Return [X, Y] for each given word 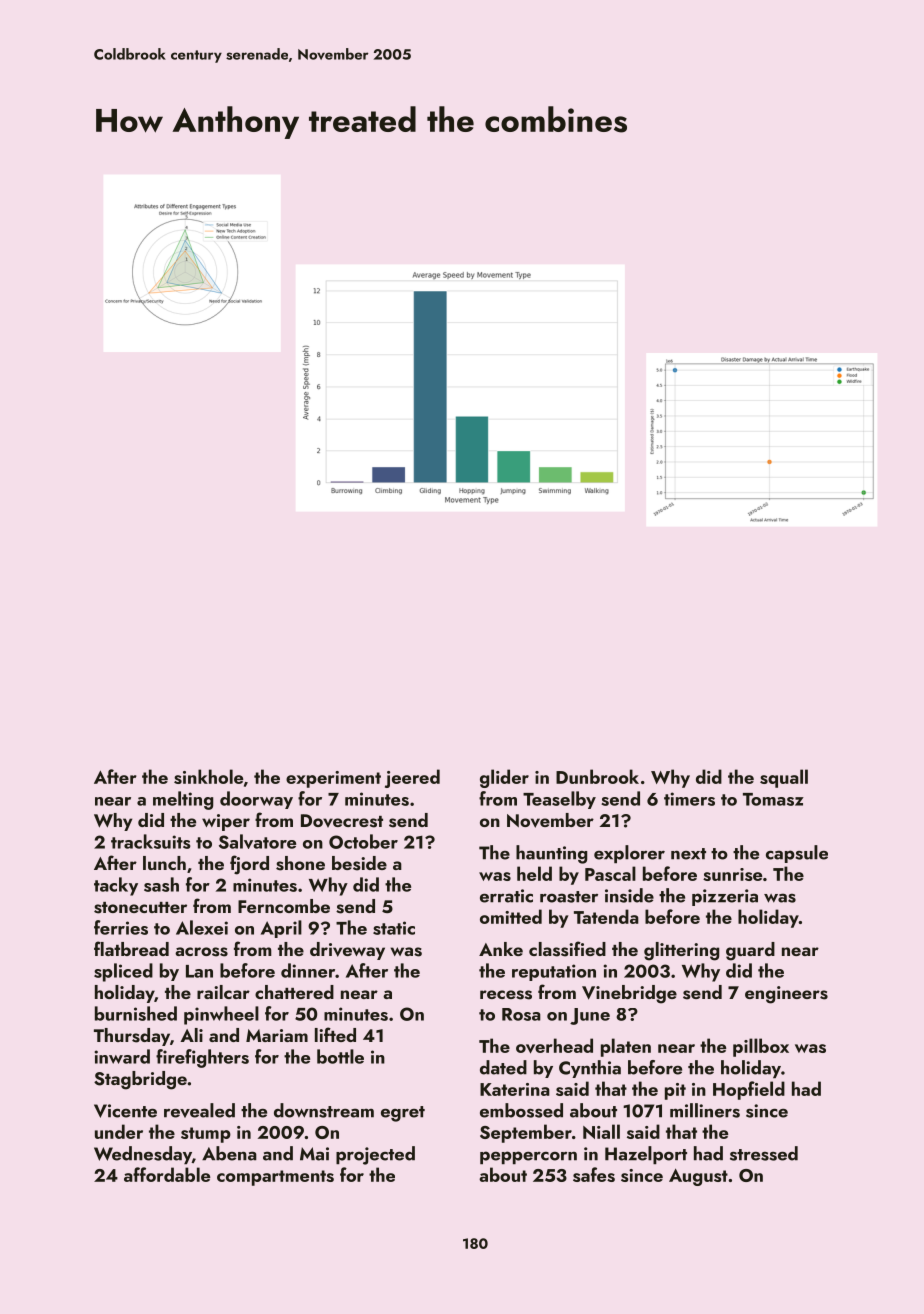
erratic [506, 896]
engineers [786, 995]
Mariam [277, 1035]
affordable [167, 1174]
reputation [554, 972]
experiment [333, 779]
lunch [164, 863]
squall [784, 778]
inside [629, 895]
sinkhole [208, 776]
